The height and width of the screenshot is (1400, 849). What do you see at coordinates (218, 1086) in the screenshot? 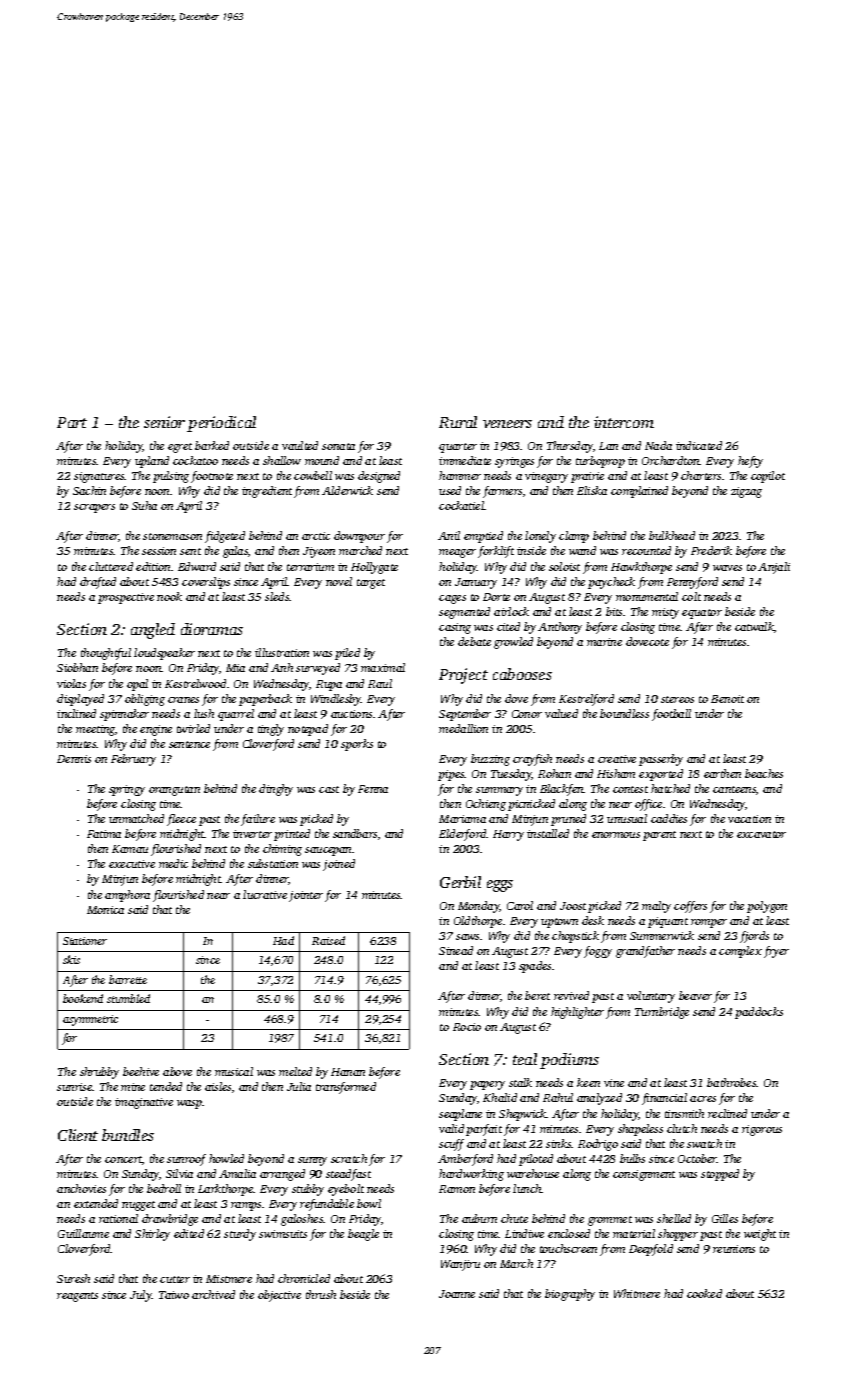
I see `aisles` at bounding box center [218, 1086].
